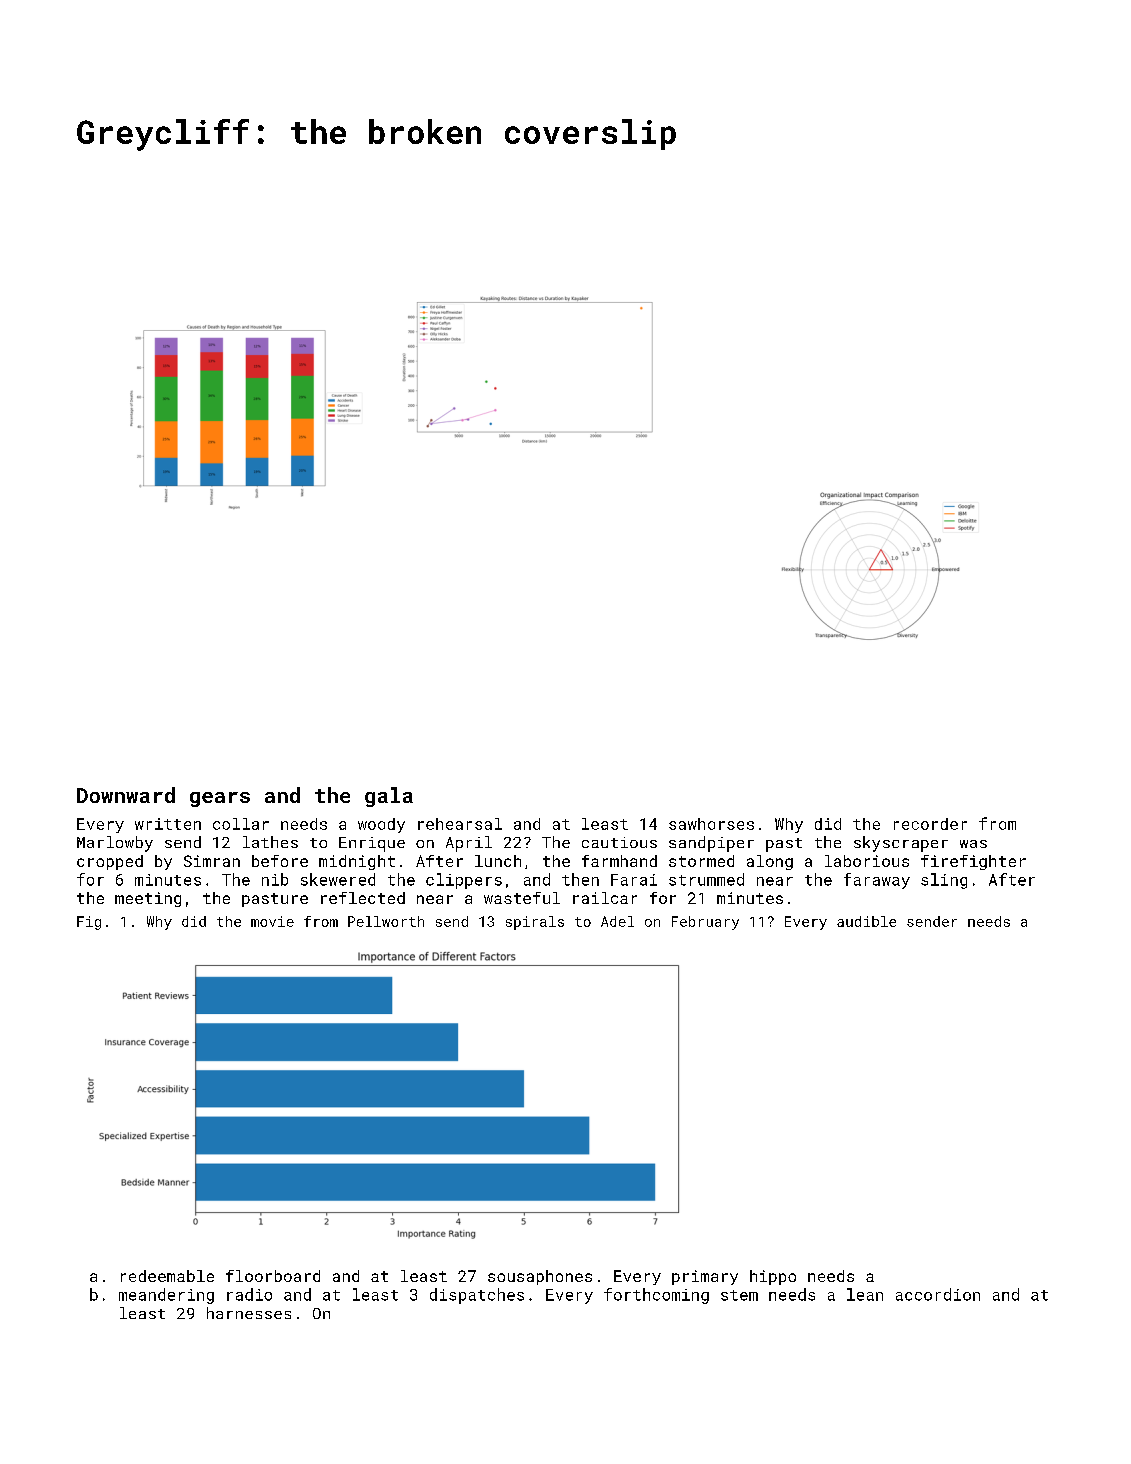  Describe the element at coordinates (866, 921) in the screenshot. I see `audible` at that location.
